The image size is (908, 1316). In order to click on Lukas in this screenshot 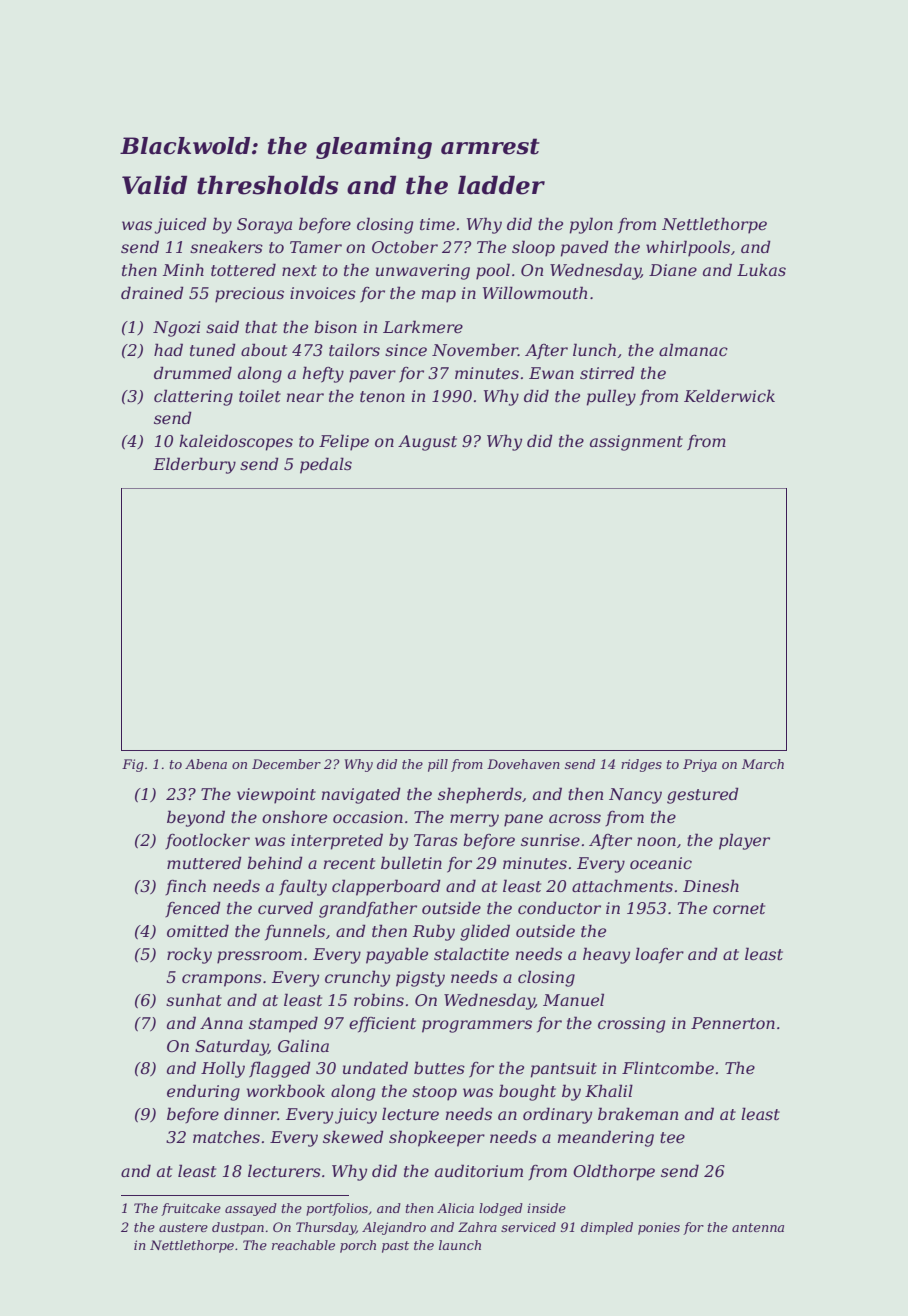, I will do `click(761, 269)`.
